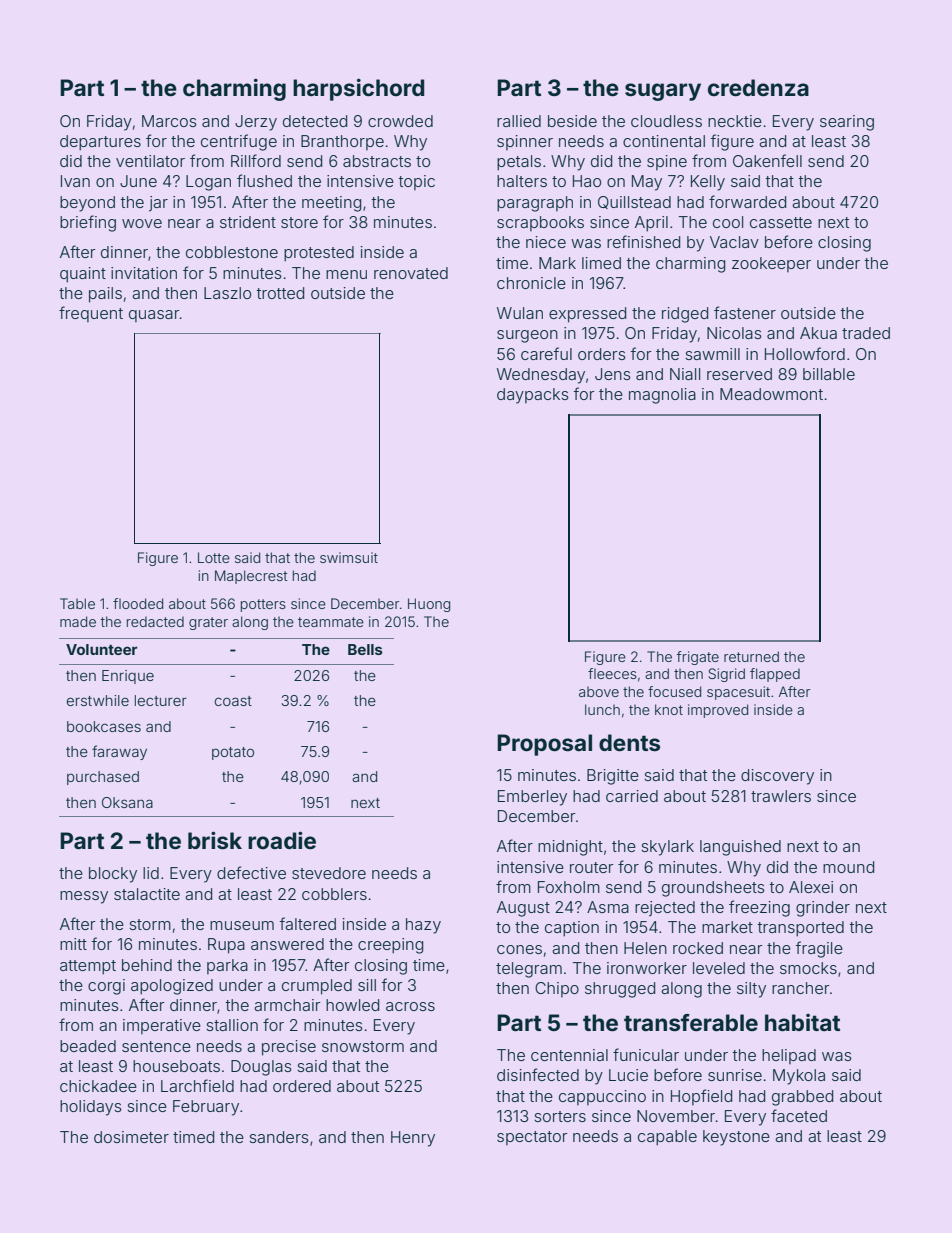  What do you see at coordinates (751, 656) in the document?
I see `returned` at bounding box center [751, 656].
